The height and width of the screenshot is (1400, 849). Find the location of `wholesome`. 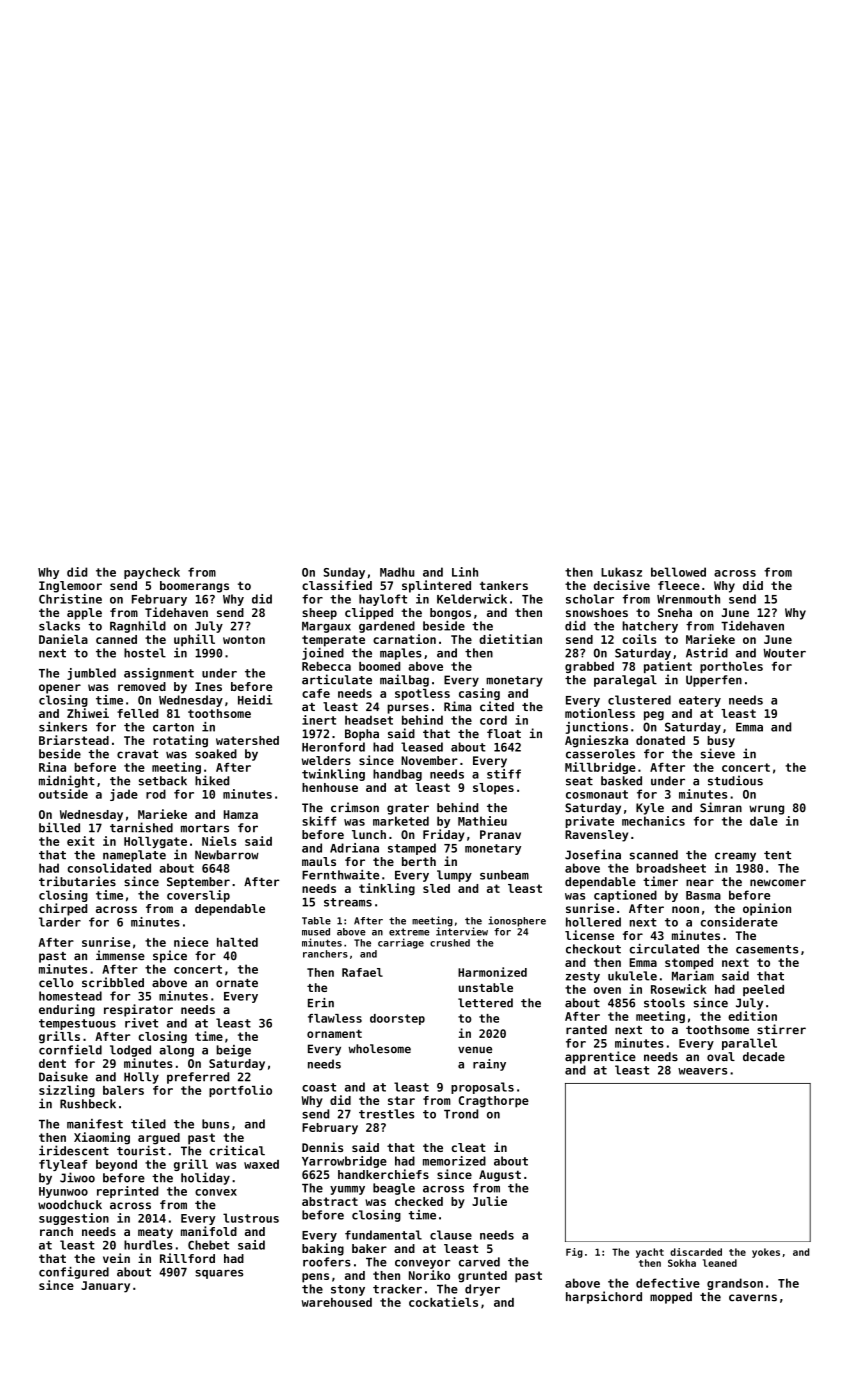

wholesome is located at coordinates (380, 1049).
